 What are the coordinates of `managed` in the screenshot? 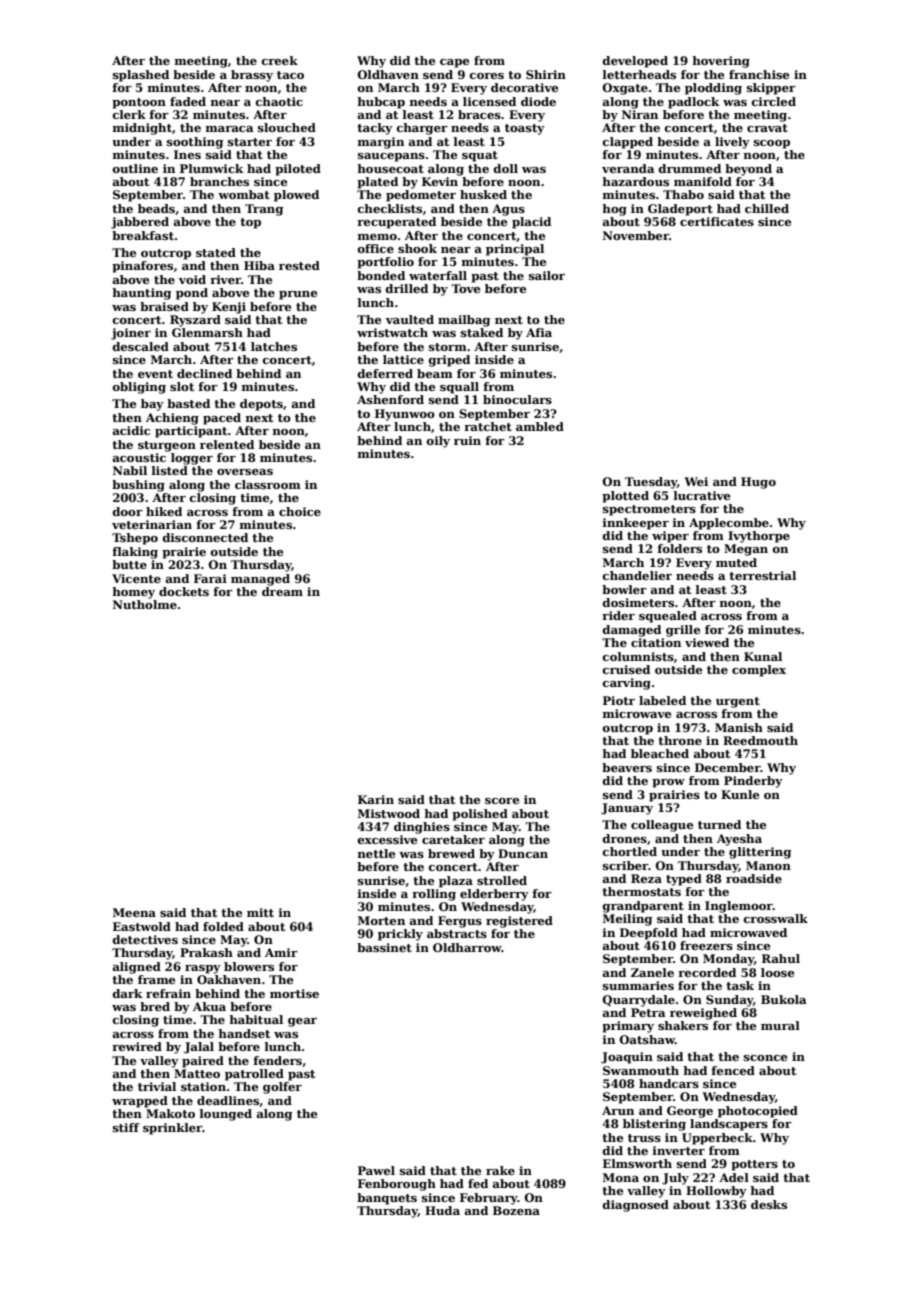 It's located at (260, 580).
